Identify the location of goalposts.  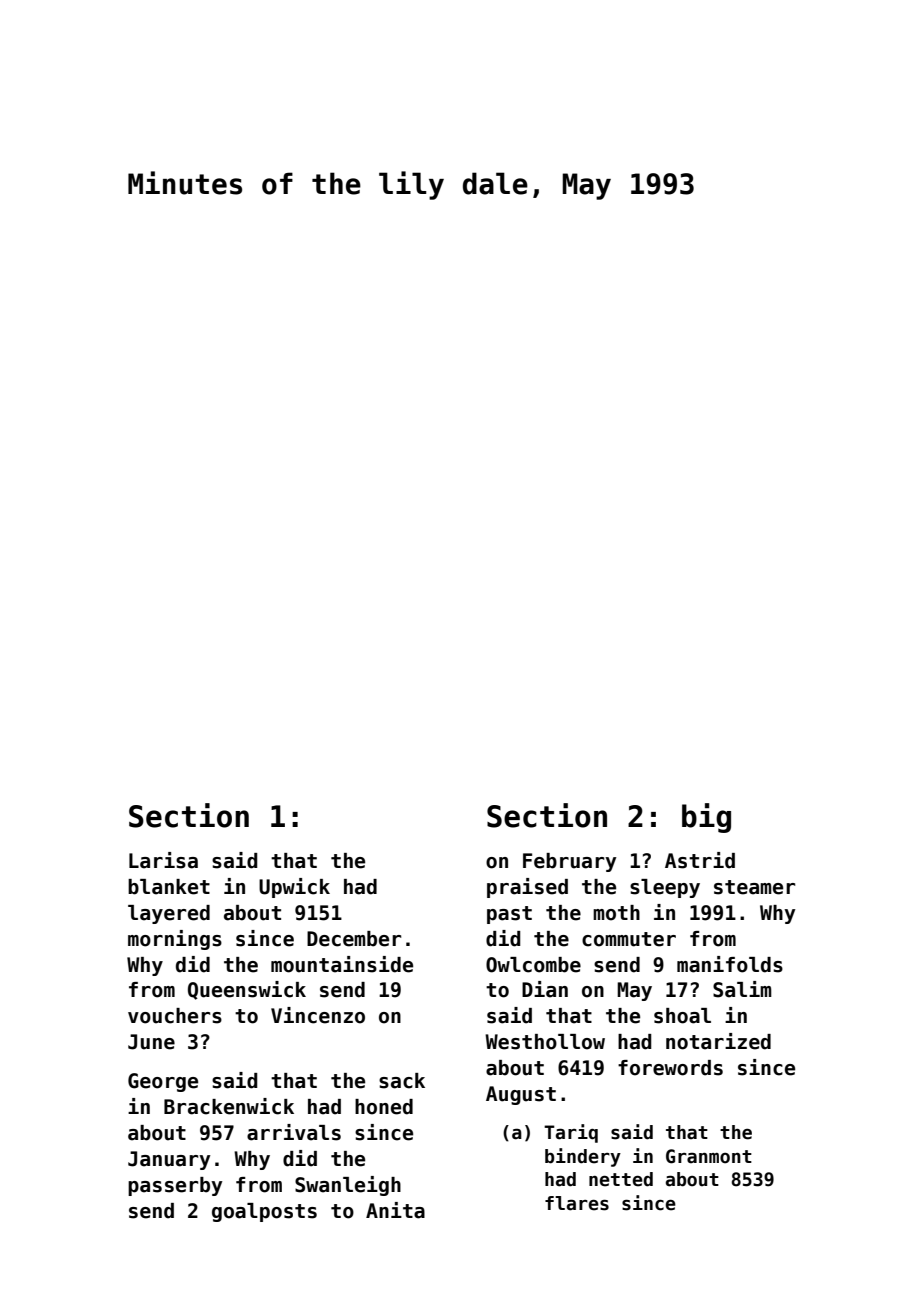
(264, 1212).
